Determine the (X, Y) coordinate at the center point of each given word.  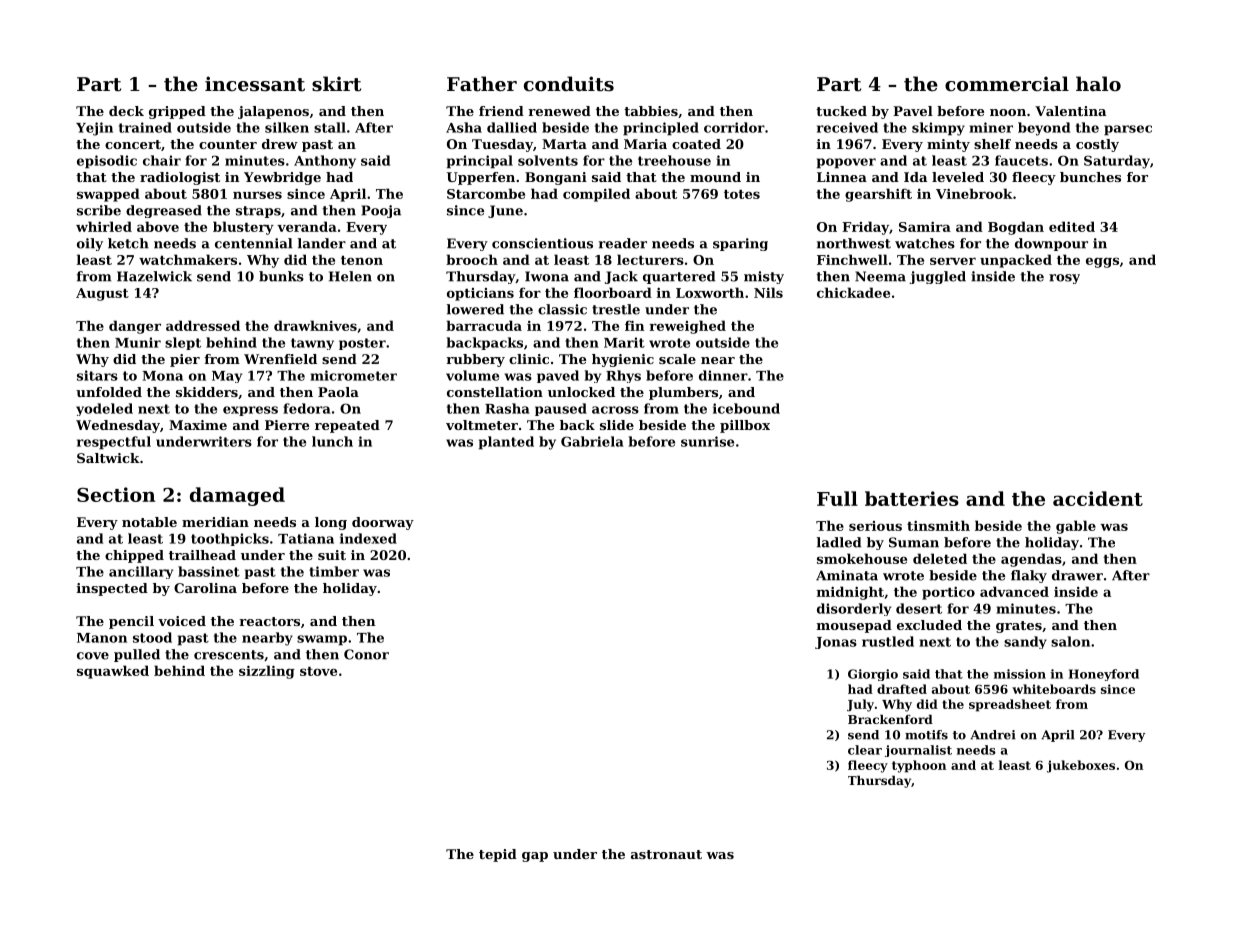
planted (506, 443)
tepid (498, 855)
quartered (679, 277)
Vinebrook (974, 193)
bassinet (209, 571)
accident (1098, 498)
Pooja (381, 211)
